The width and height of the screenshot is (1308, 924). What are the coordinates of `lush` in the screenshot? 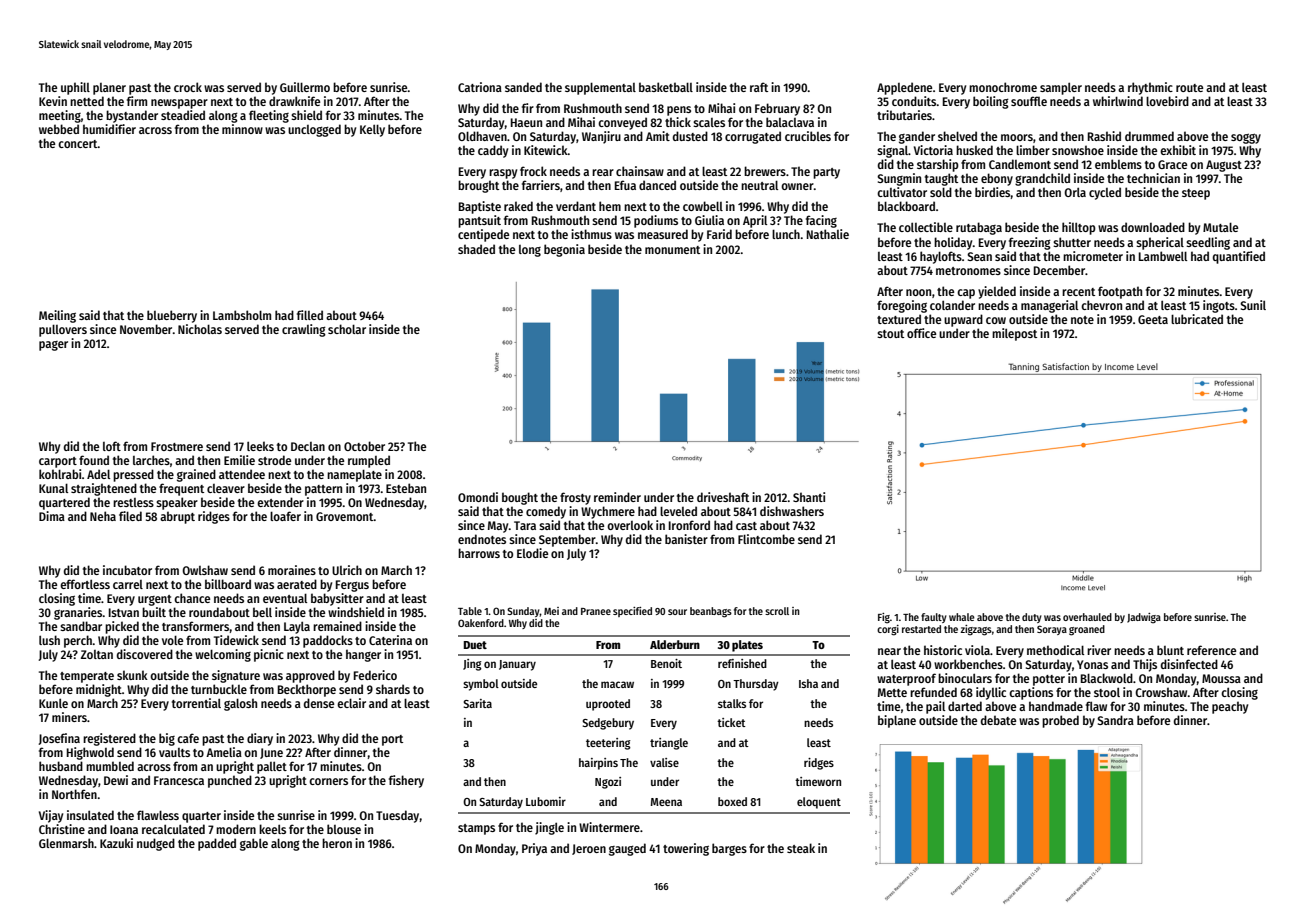 It's located at (49, 640).
